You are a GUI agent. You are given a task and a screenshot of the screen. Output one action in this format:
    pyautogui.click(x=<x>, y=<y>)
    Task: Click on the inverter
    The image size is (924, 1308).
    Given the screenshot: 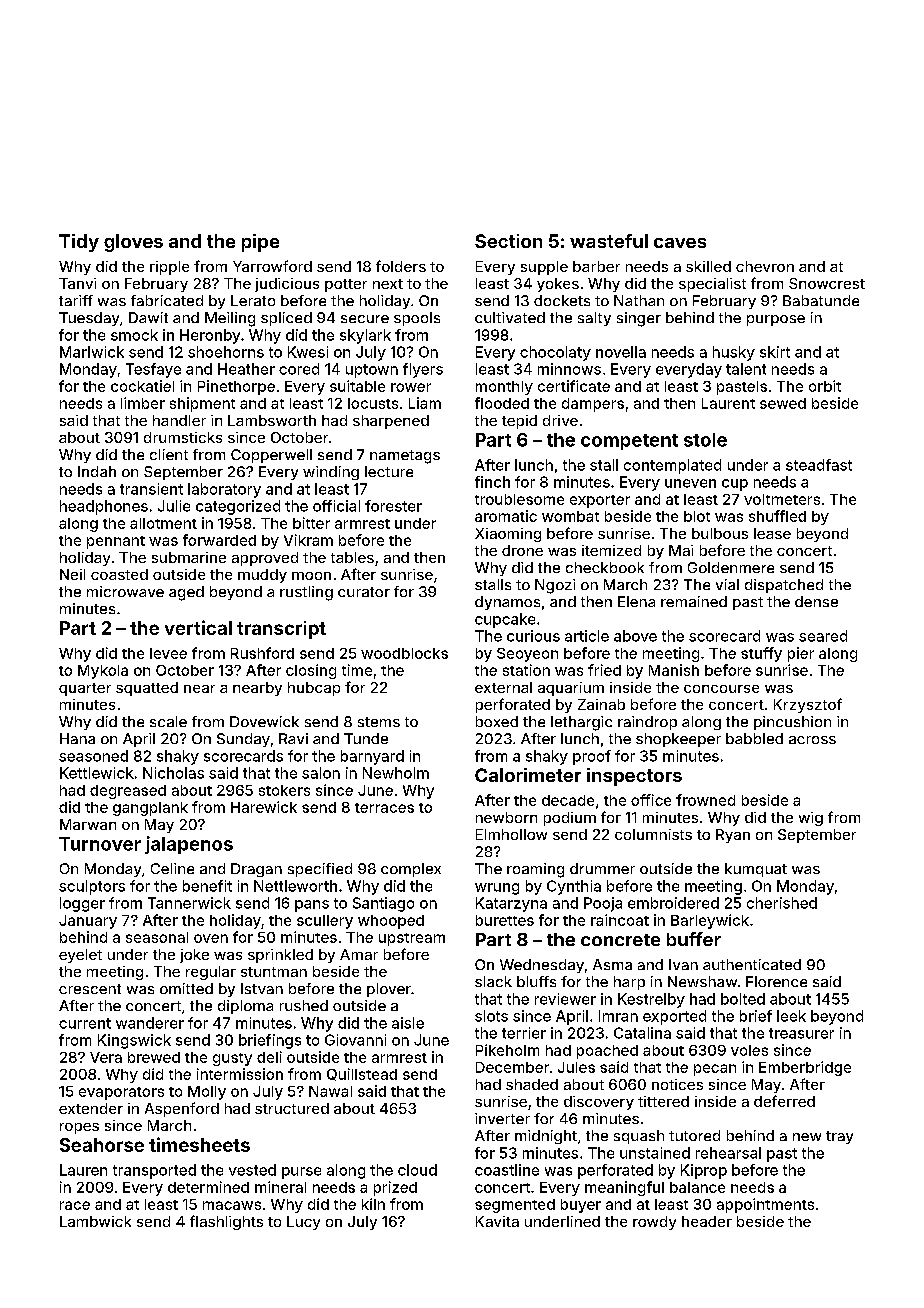 What is the action you would take?
    pyautogui.click(x=502, y=1118)
